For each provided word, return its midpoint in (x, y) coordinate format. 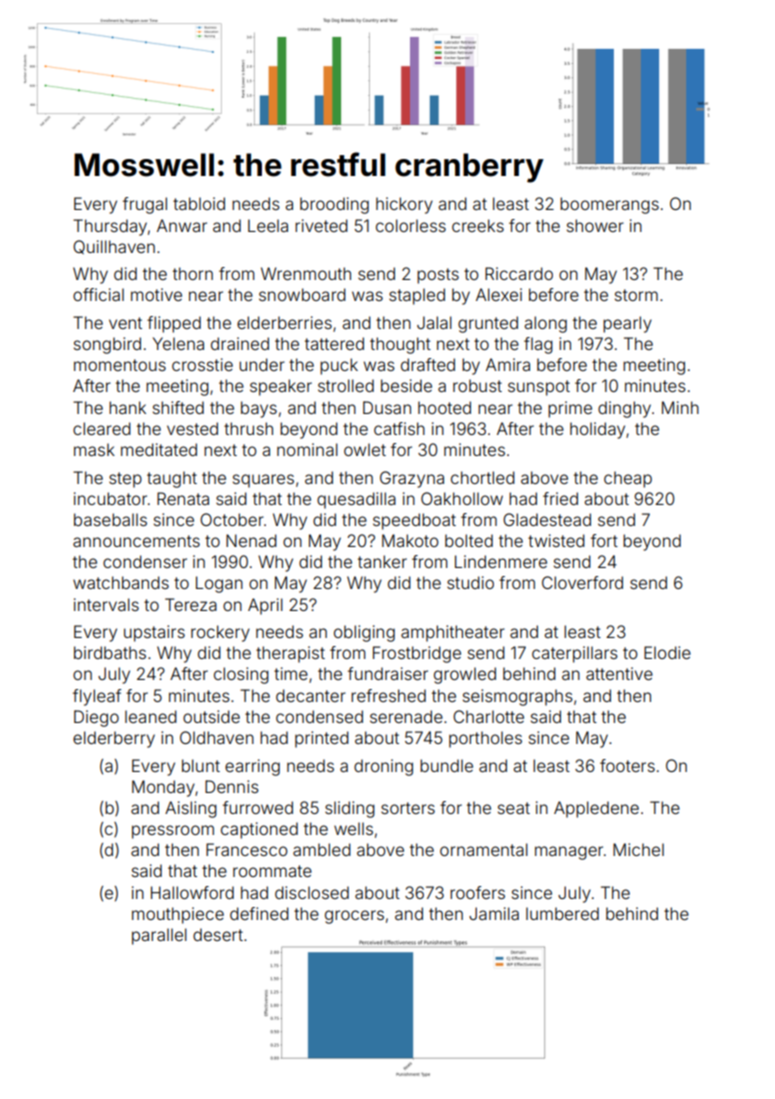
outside (211, 716)
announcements (136, 541)
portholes (485, 739)
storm (636, 295)
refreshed (388, 695)
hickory (404, 205)
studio (470, 582)
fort (604, 540)
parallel (159, 936)
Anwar (182, 225)
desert (218, 934)
